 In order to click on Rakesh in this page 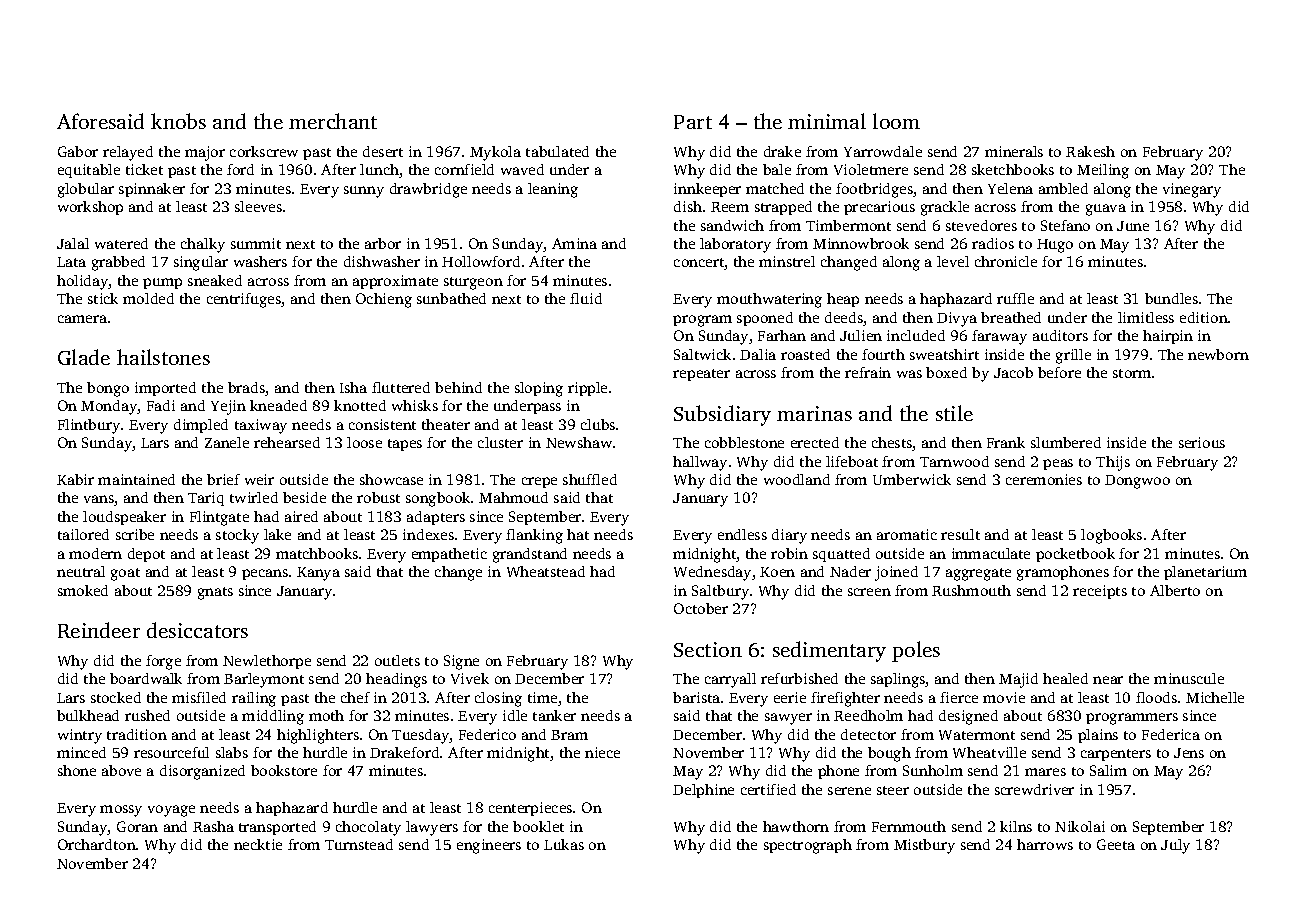, I will do `click(1090, 151)`.
